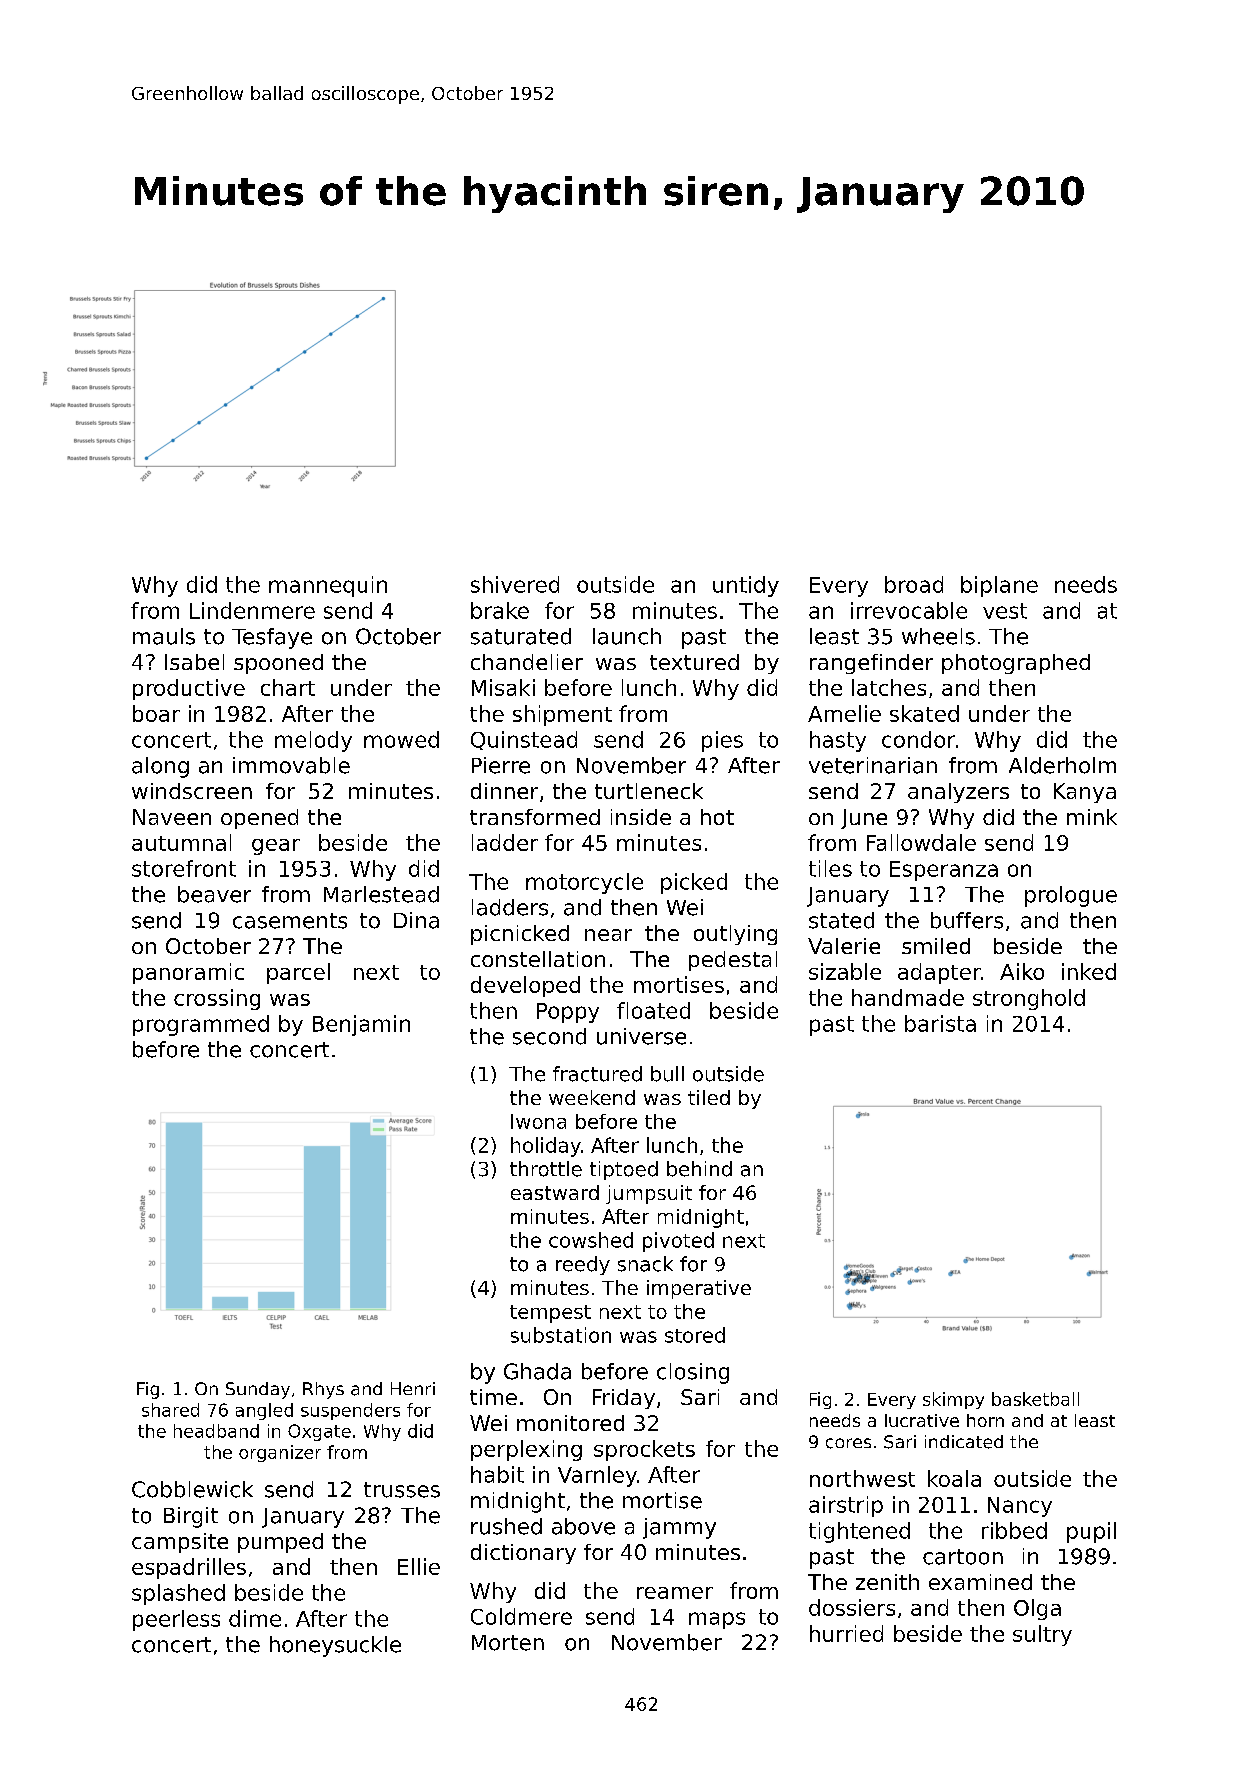  Describe the element at coordinates (535, 817) in the screenshot. I see `transformed` at that location.
